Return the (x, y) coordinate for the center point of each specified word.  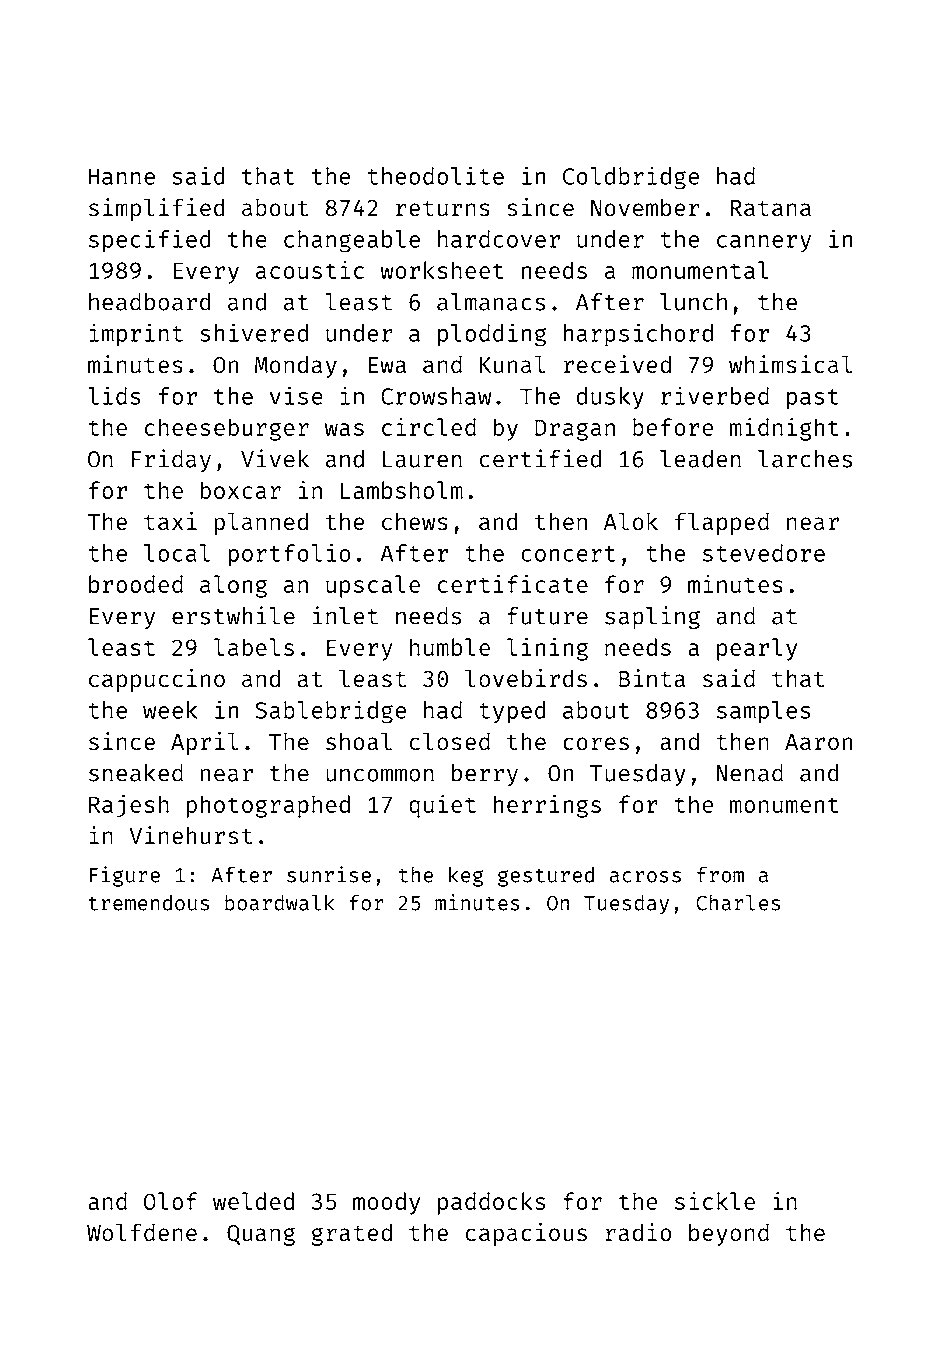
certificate (513, 584)
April (204, 743)
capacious (526, 1234)
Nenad (750, 773)
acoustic (310, 270)
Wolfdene (142, 1232)
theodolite (436, 175)
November (645, 207)
